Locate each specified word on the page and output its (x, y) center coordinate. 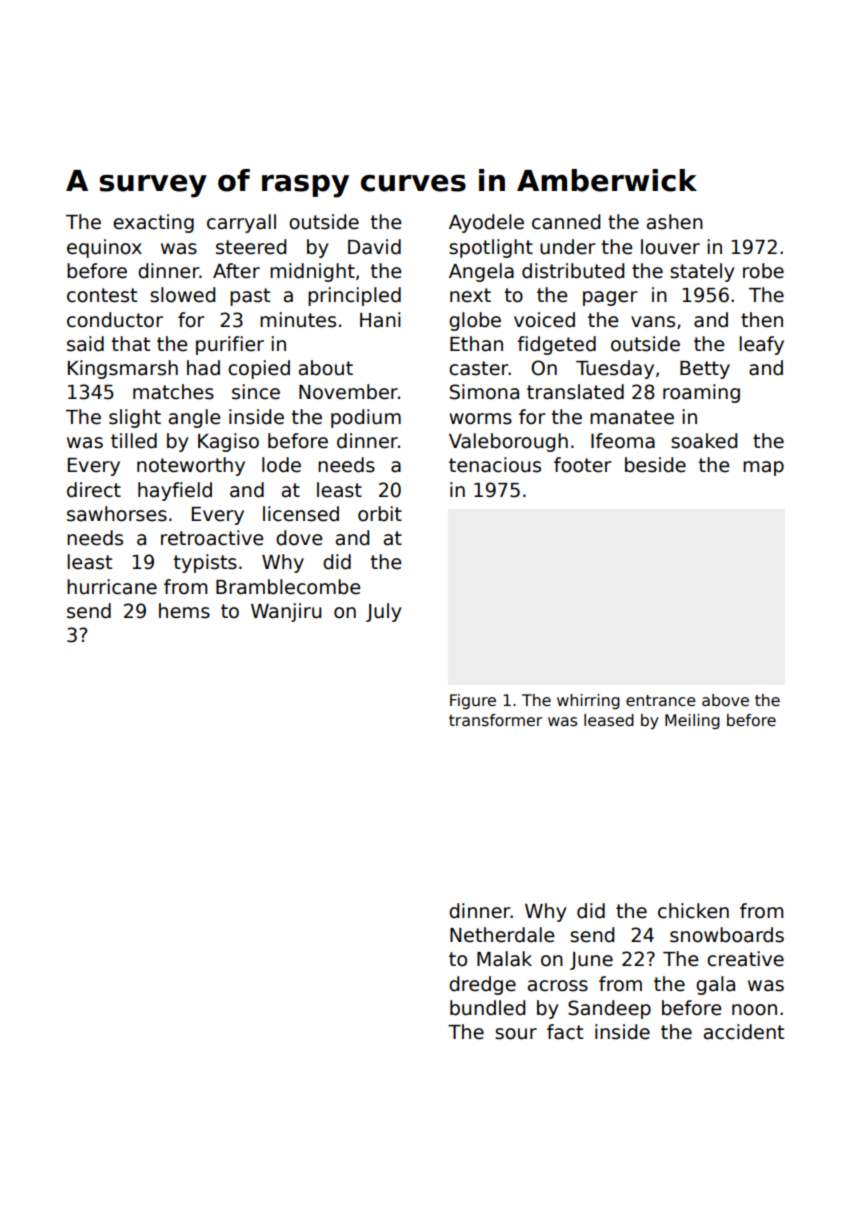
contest (102, 295)
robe (763, 271)
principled (354, 296)
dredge (482, 985)
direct (94, 490)
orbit (380, 514)
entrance (661, 700)
